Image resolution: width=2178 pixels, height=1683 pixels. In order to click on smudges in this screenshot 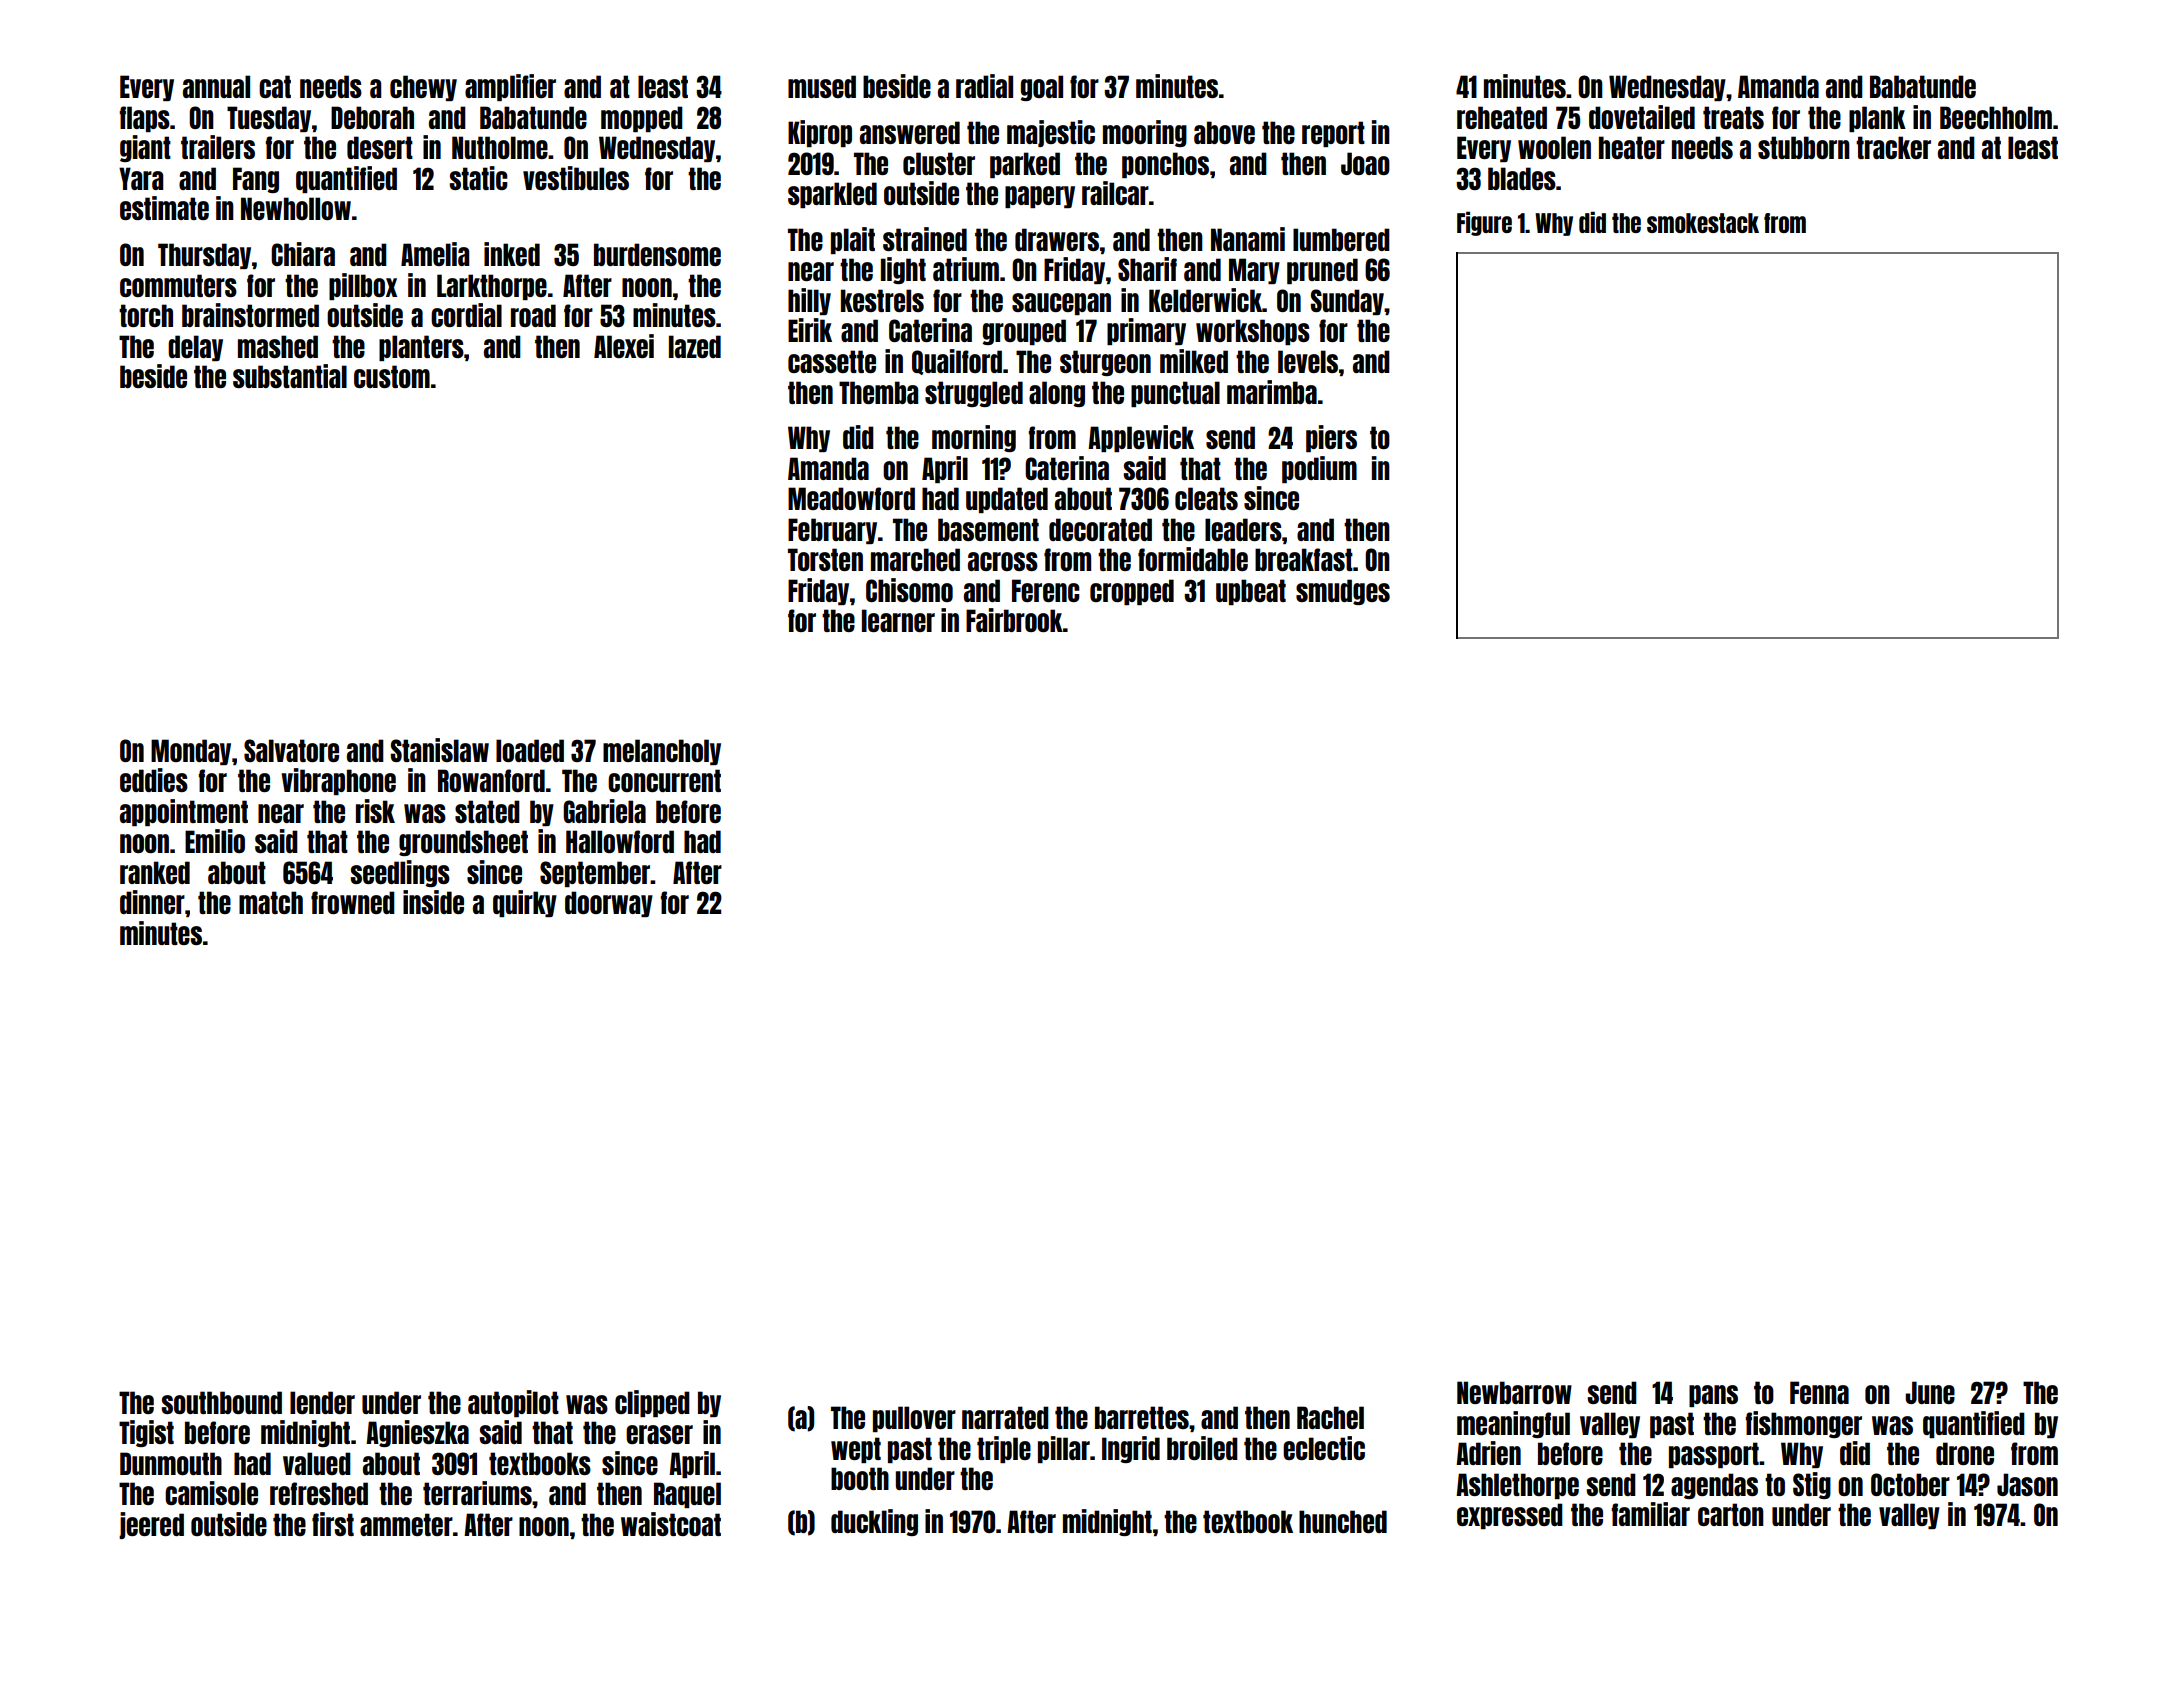, I will do `click(1343, 592)`.
